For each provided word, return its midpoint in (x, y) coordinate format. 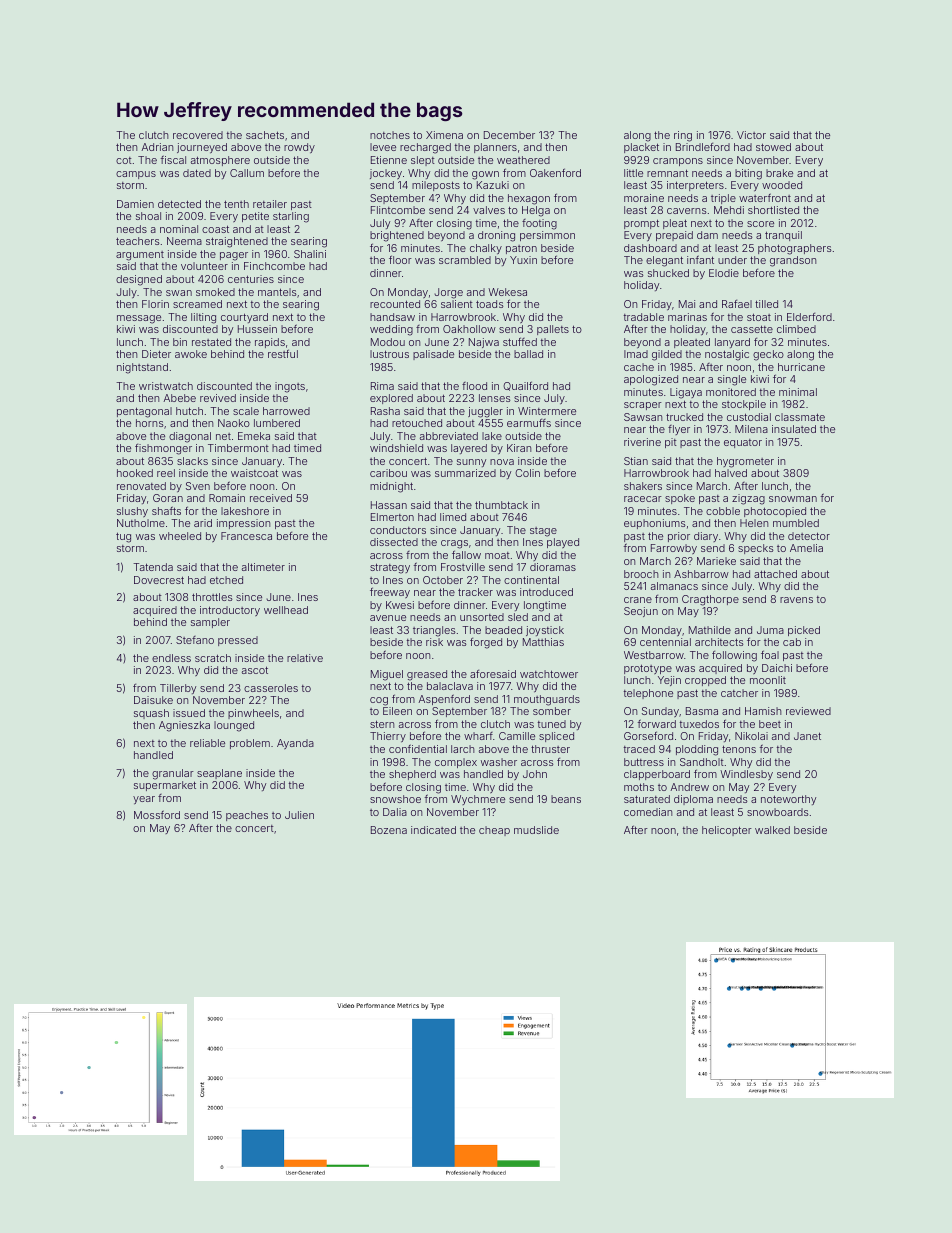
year (144, 800)
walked (772, 830)
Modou (388, 342)
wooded (782, 185)
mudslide (536, 830)
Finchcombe (274, 266)
